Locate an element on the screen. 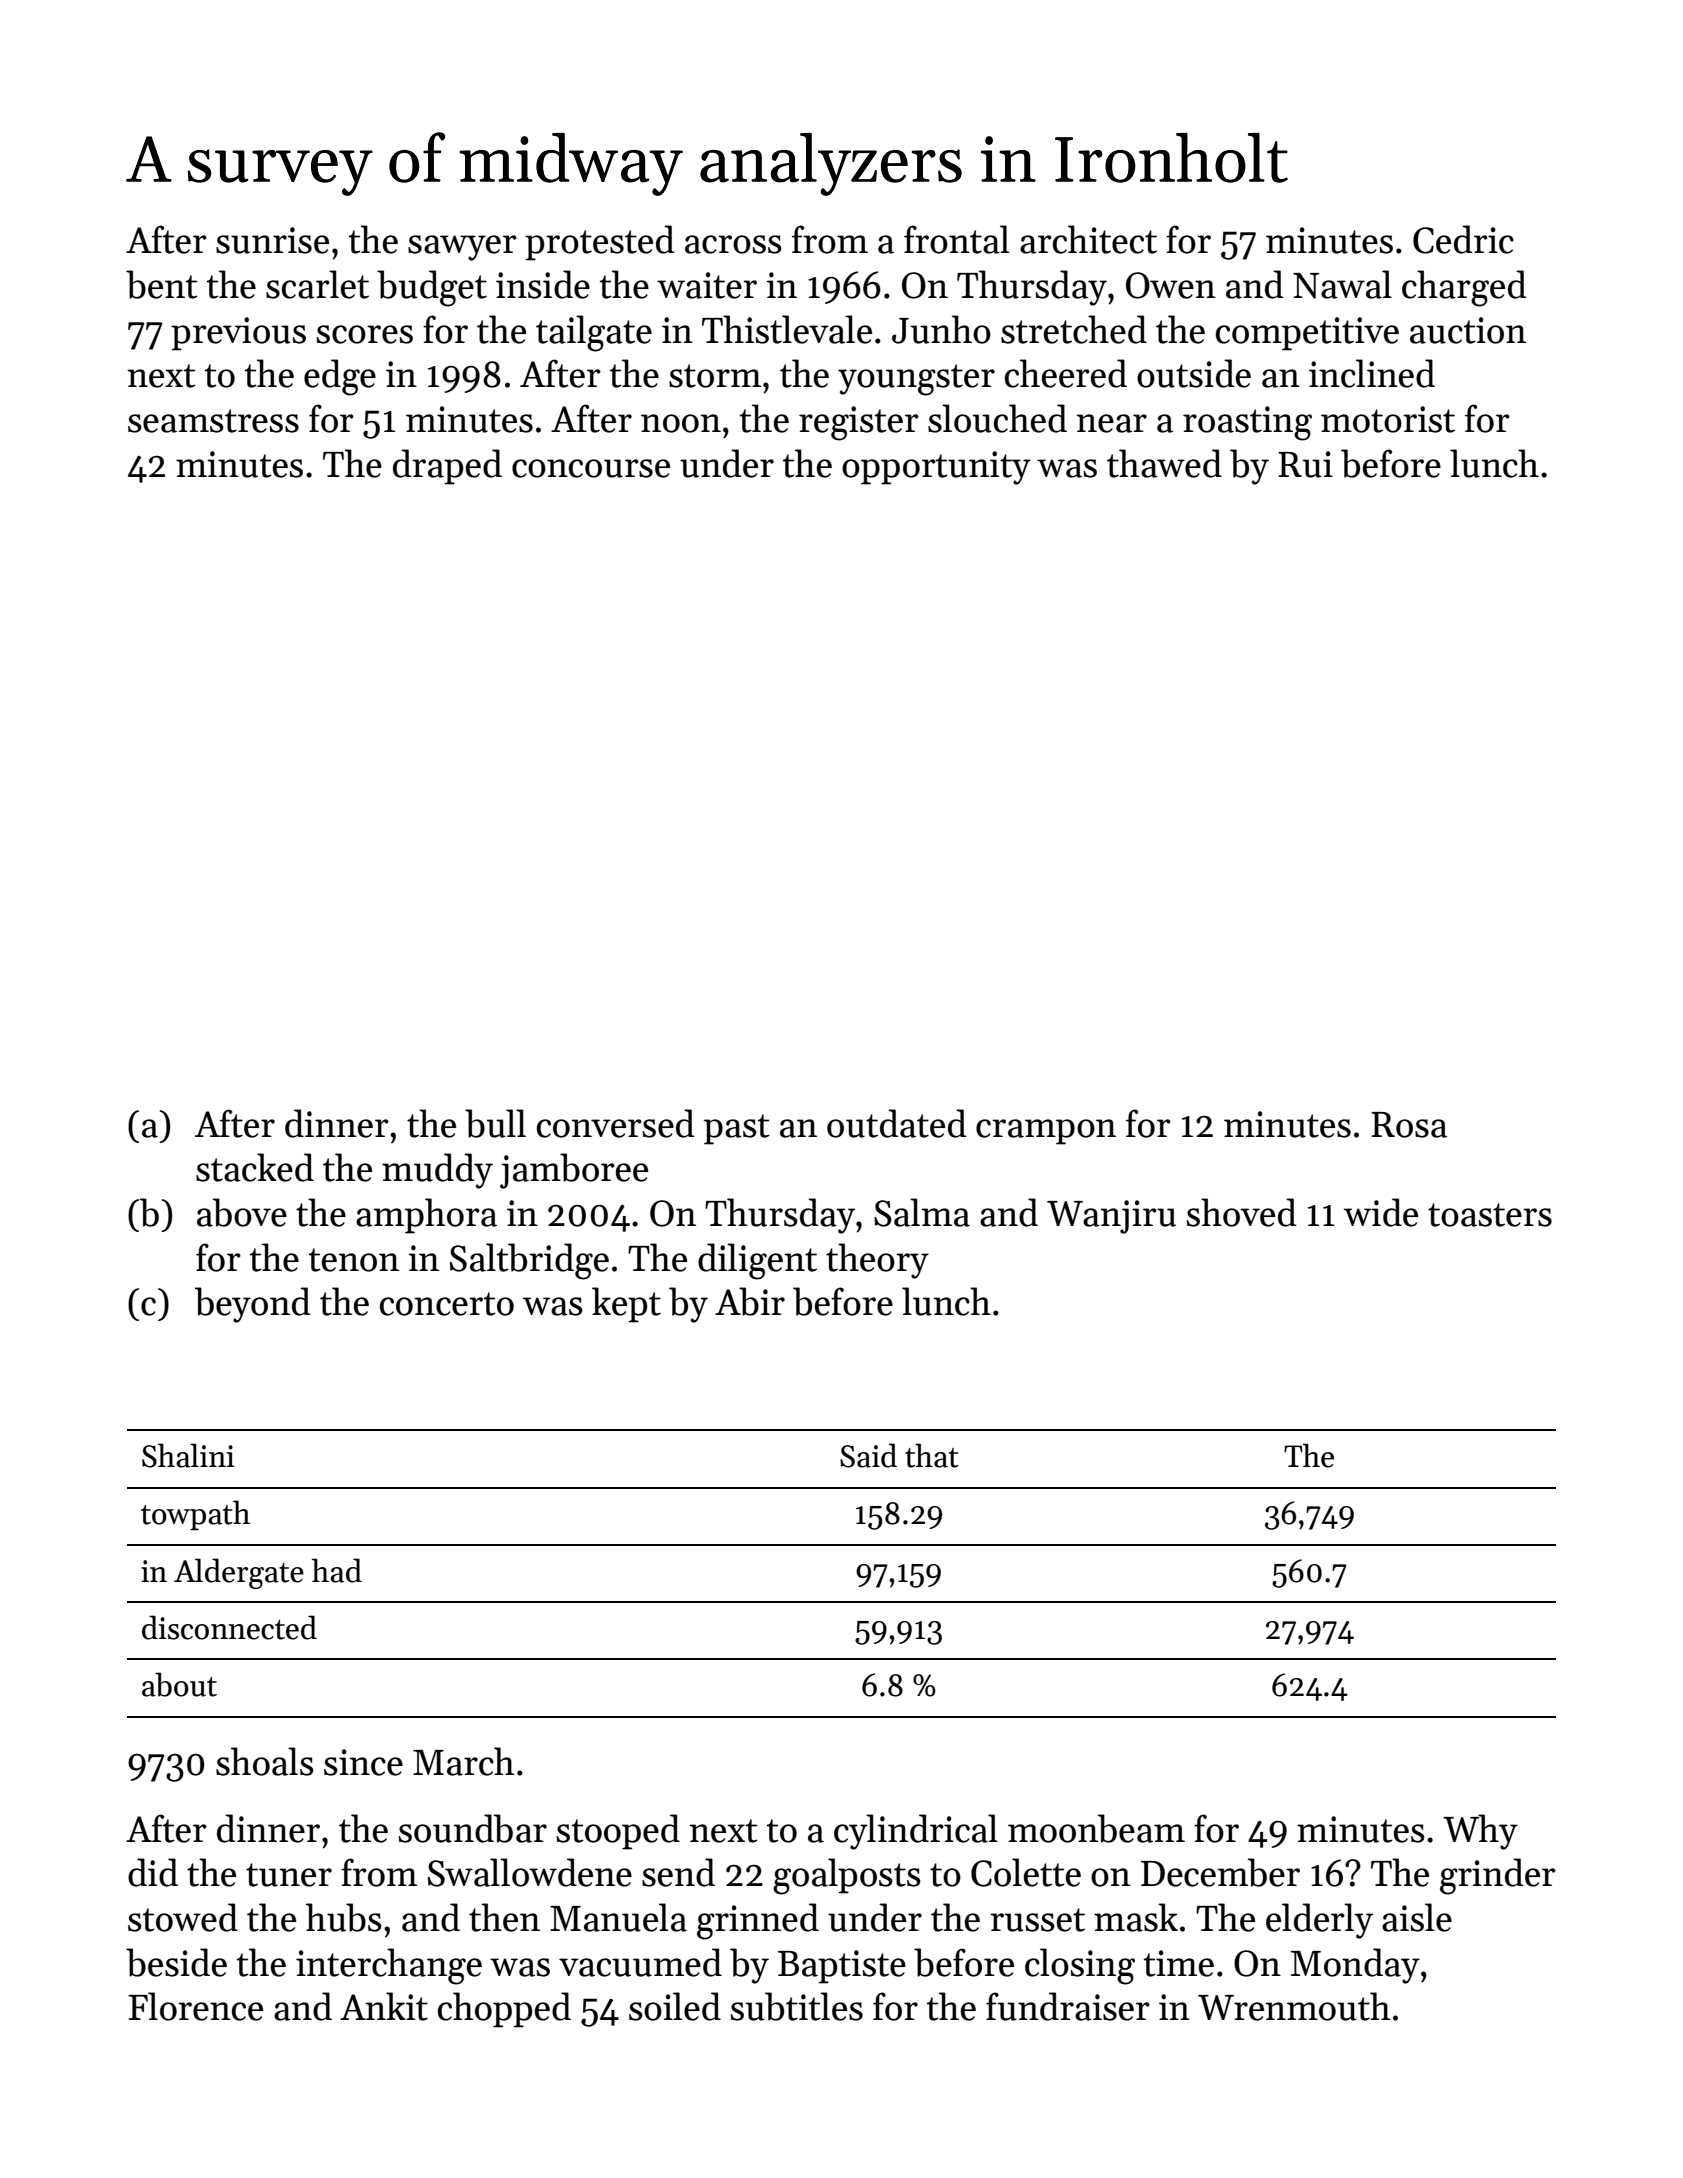  opportunity is located at coordinates (936, 468).
